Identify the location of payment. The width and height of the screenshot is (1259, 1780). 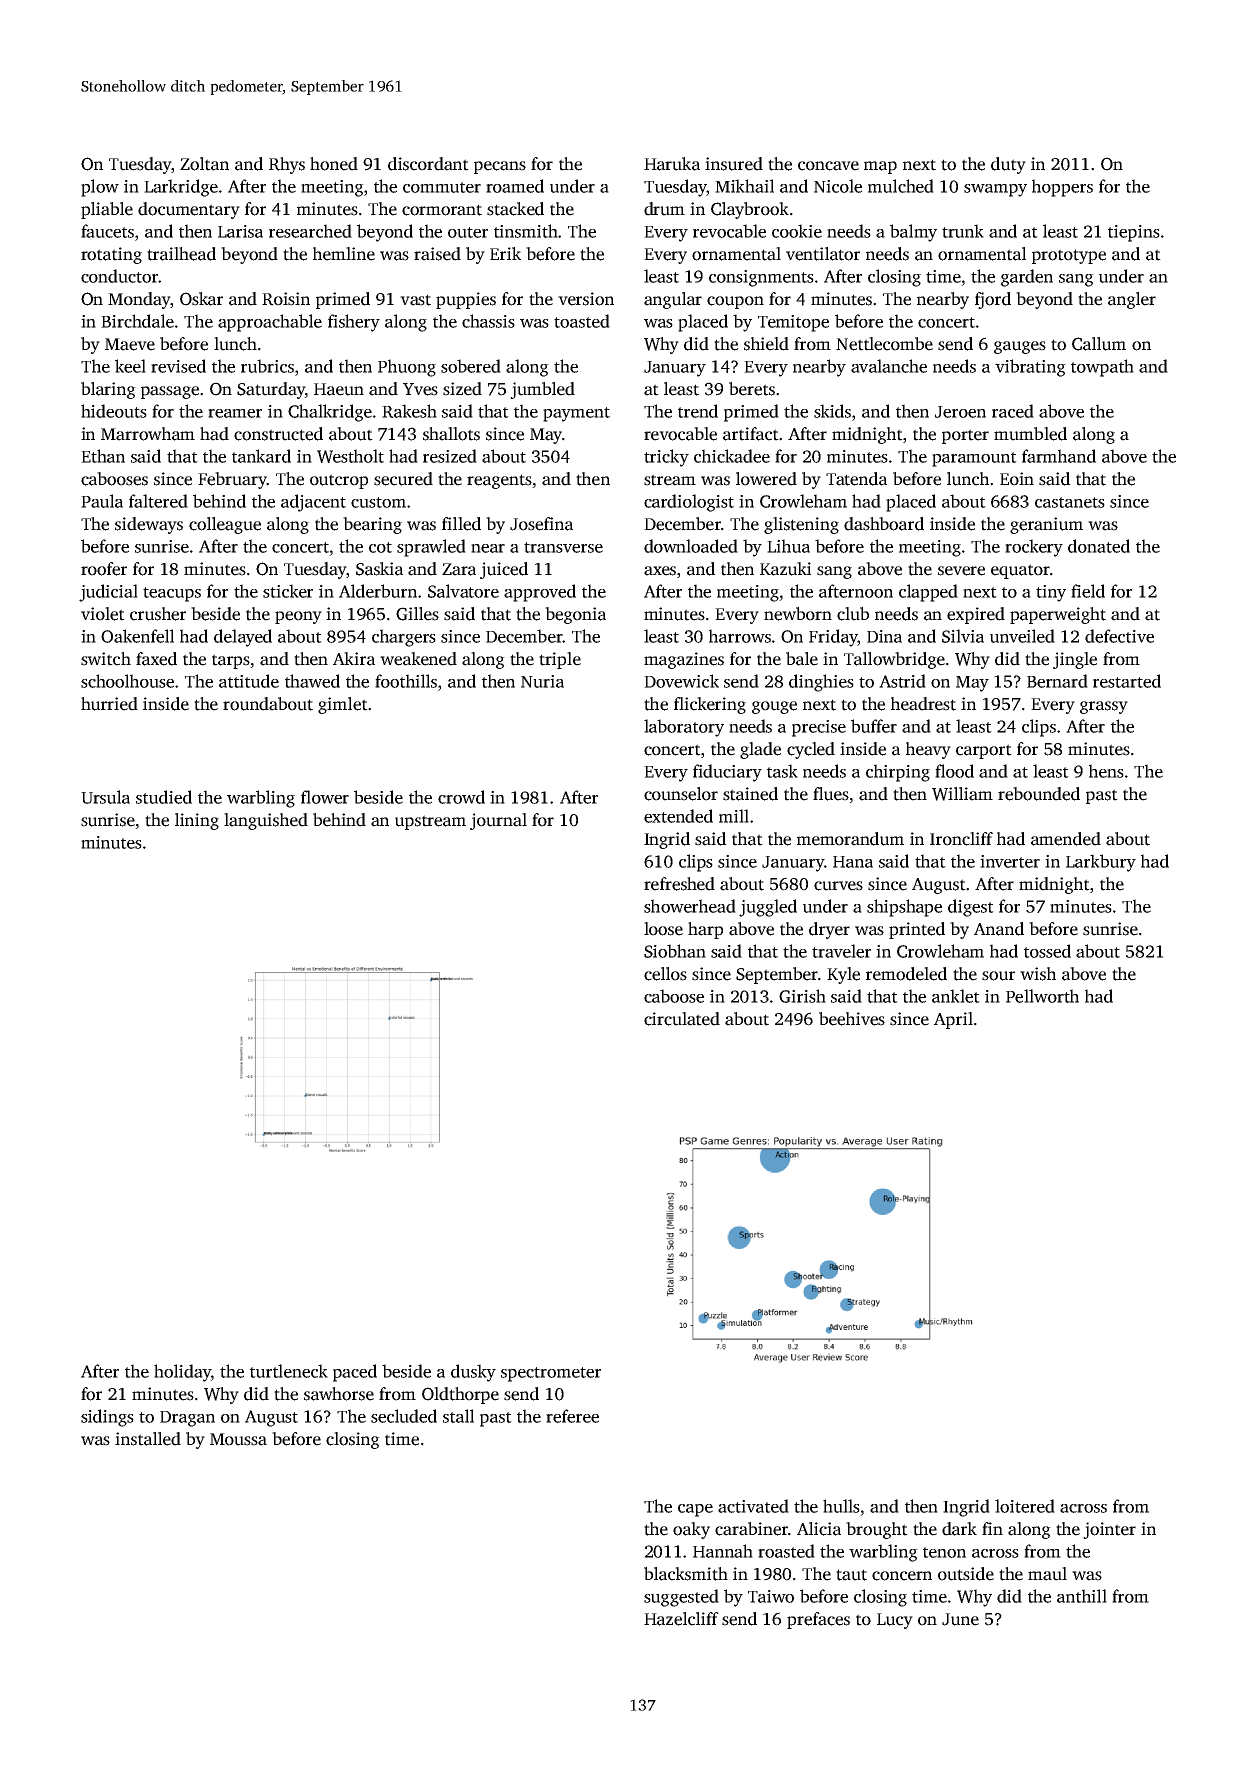
(576, 414).
